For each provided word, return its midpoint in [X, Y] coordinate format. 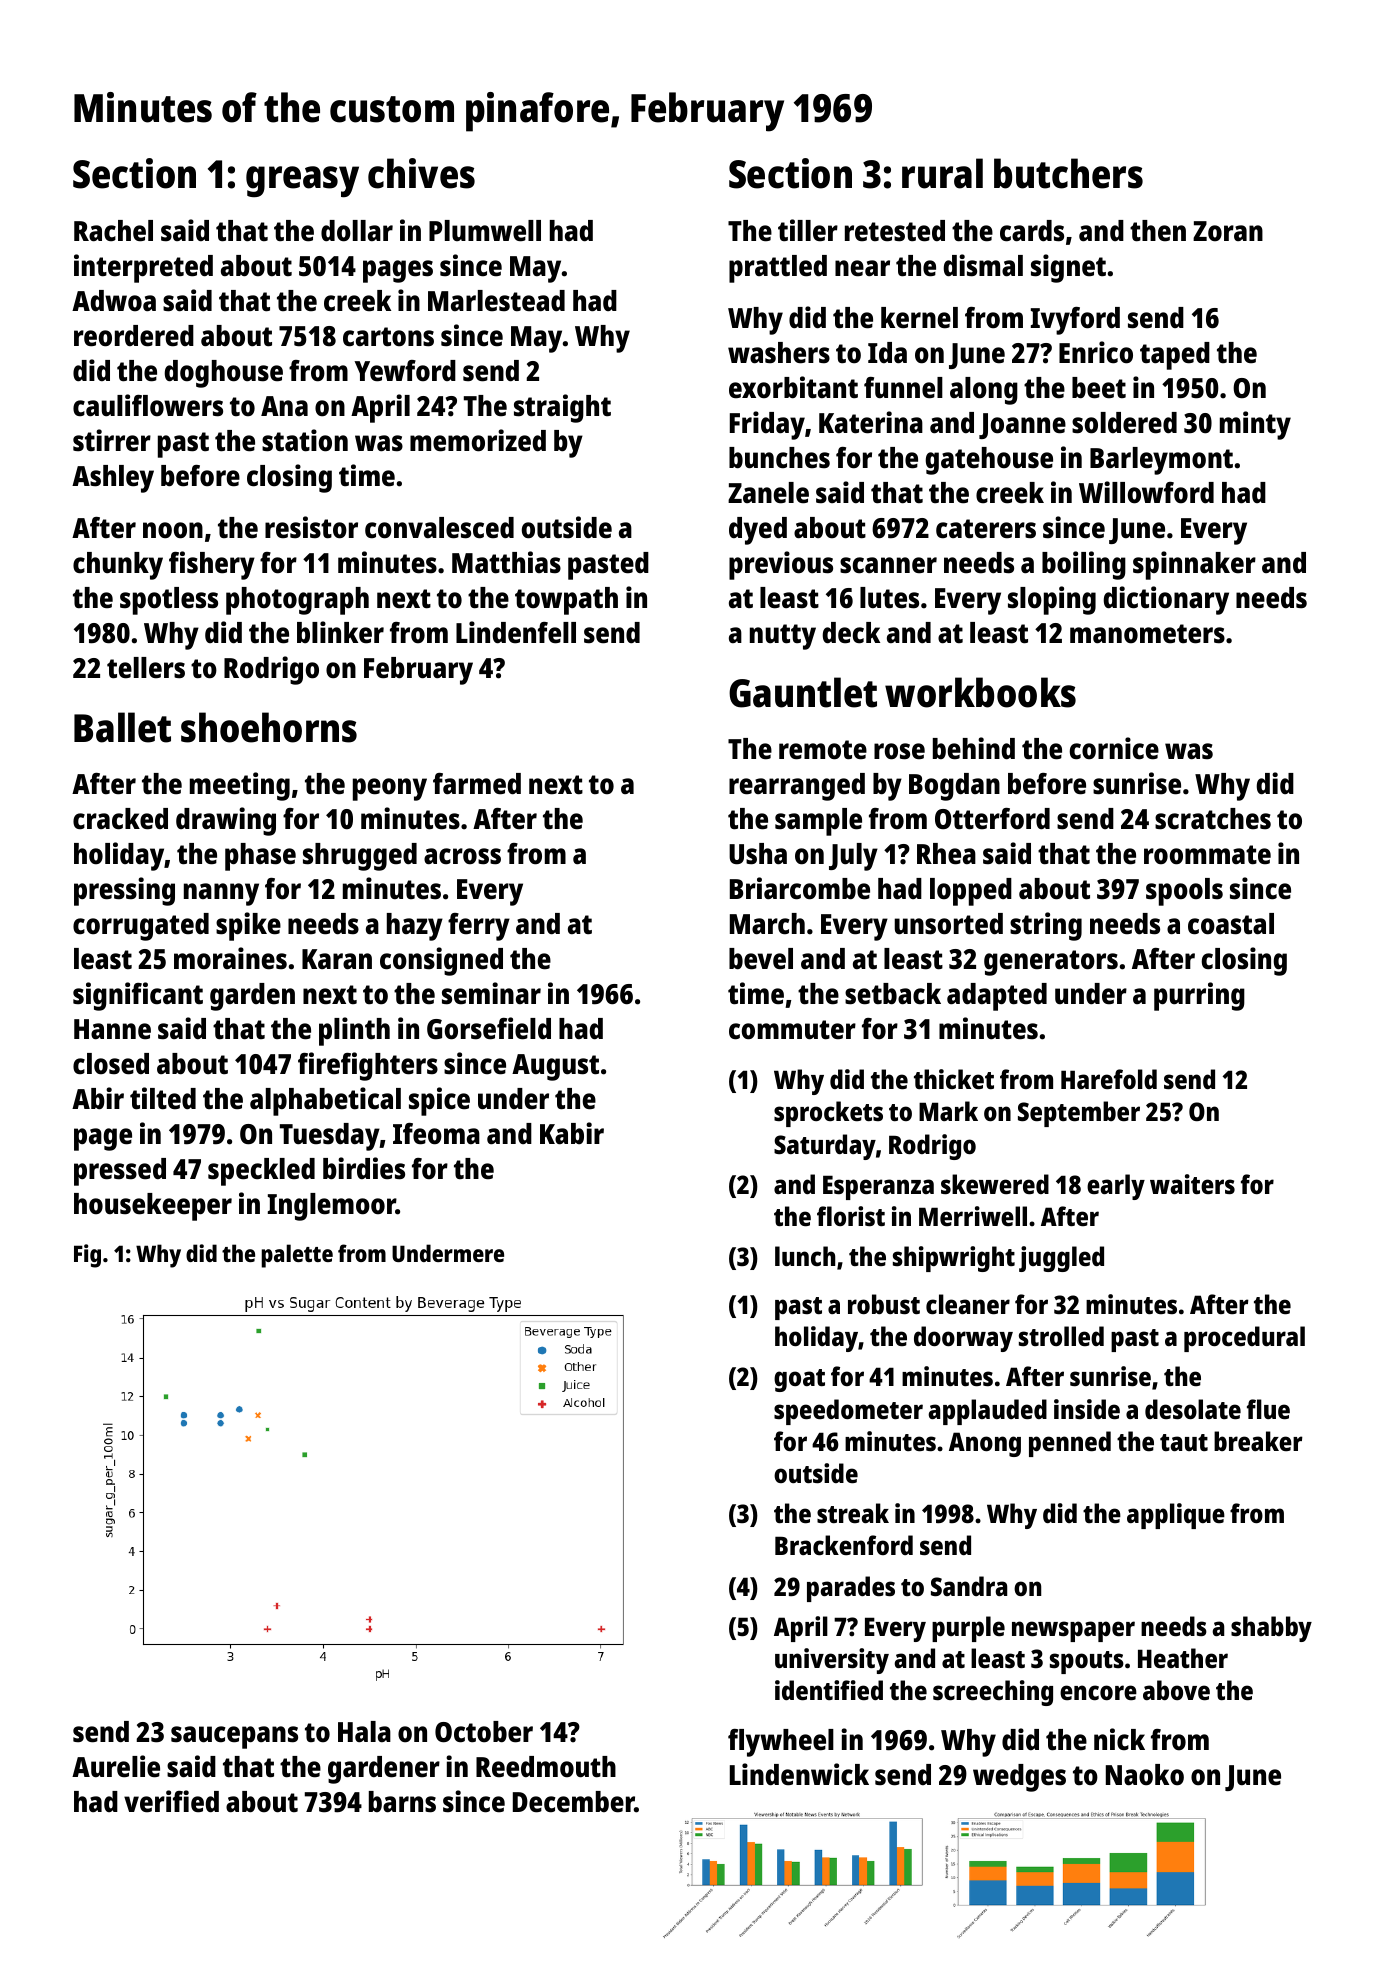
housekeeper [153, 1207]
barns [402, 1802]
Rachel [113, 231]
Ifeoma [436, 1134]
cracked [120, 819]
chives [421, 173]
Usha [758, 854]
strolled [1061, 1336]
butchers [1068, 173]
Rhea [946, 854]
